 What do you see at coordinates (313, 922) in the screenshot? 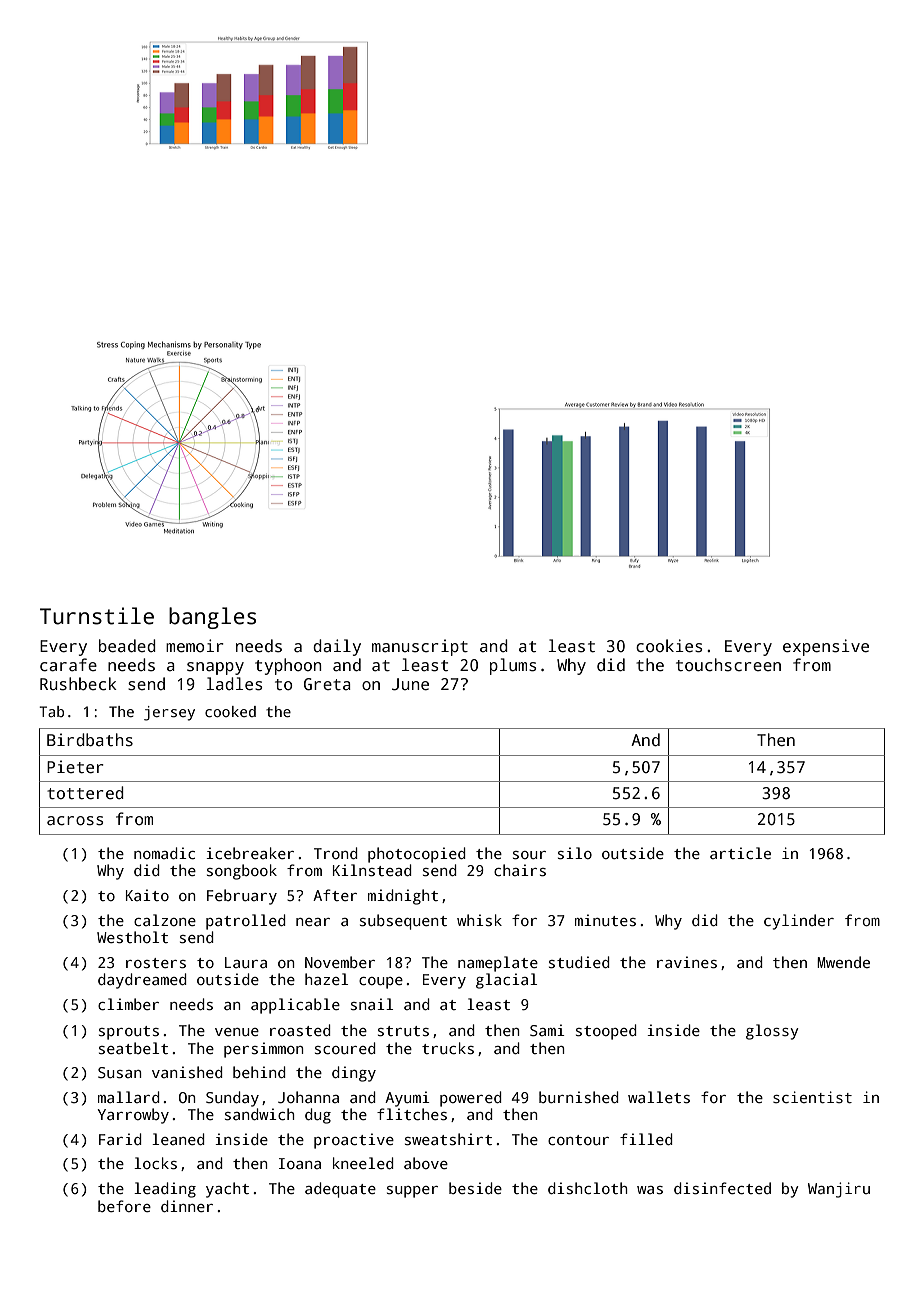
I see `near` at bounding box center [313, 922].
